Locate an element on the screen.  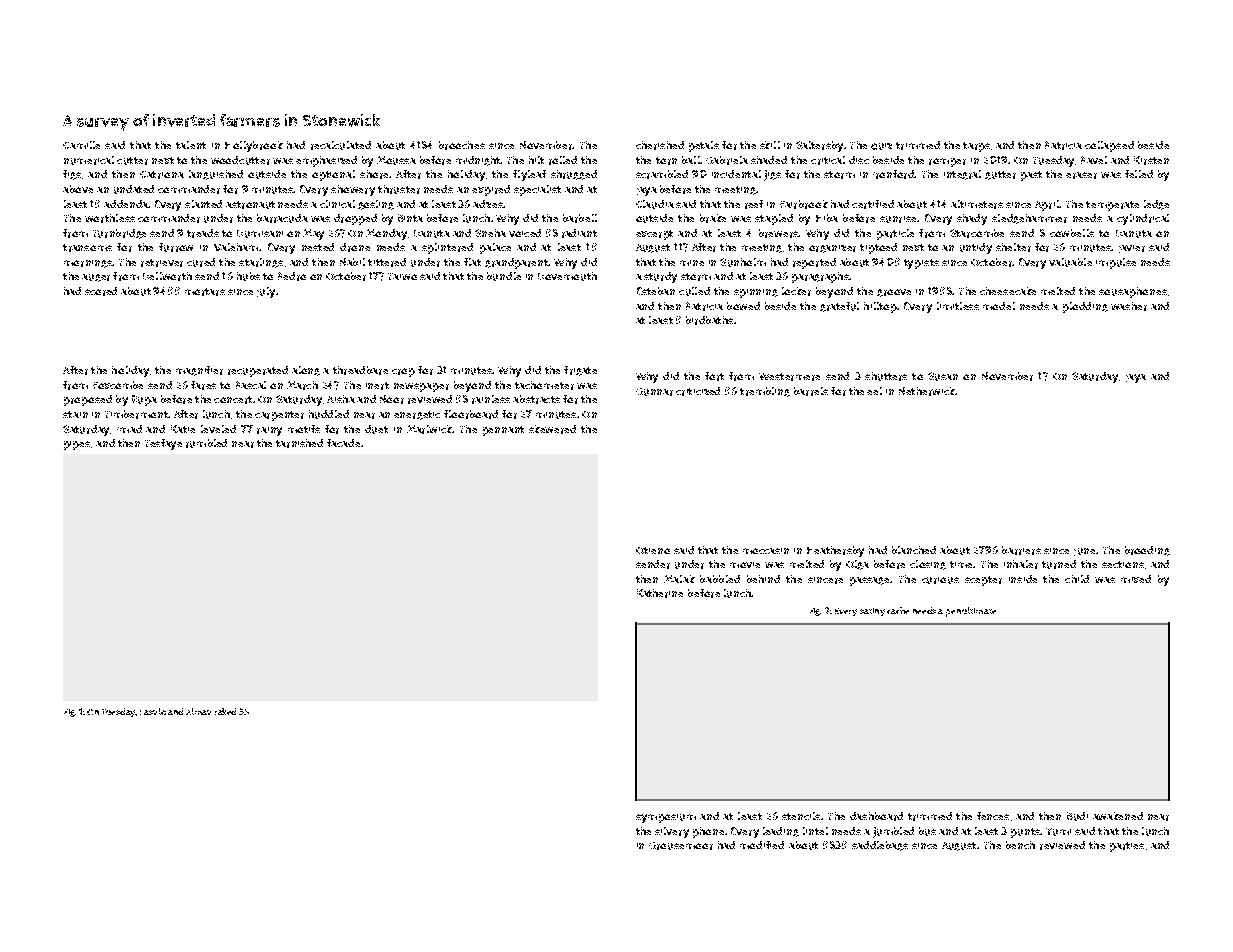
recalculated is located at coordinates (341, 145).
